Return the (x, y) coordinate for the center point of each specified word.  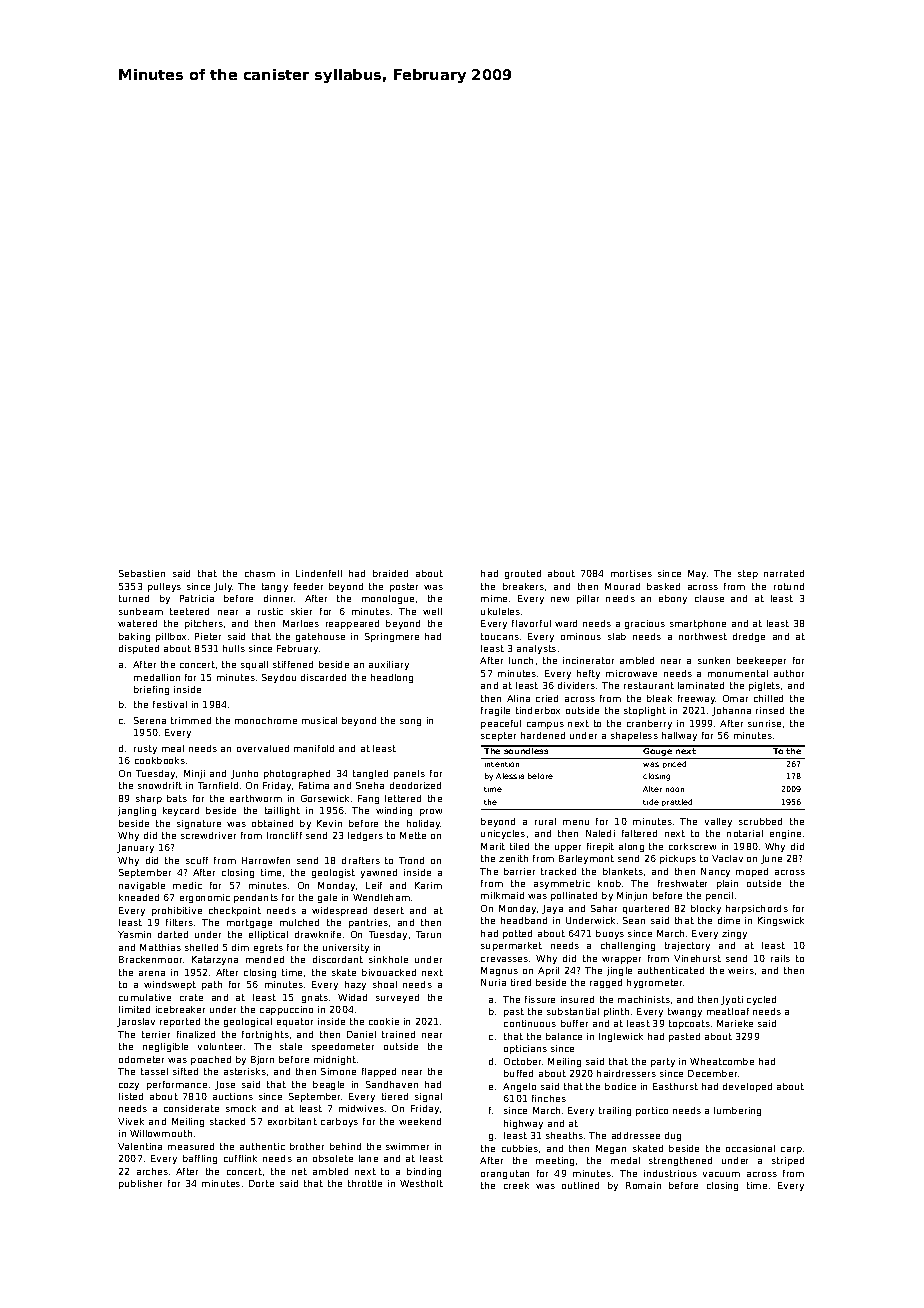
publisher (140, 1184)
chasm (260, 573)
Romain (643, 1185)
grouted (523, 574)
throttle (365, 1183)
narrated (784, 573)
